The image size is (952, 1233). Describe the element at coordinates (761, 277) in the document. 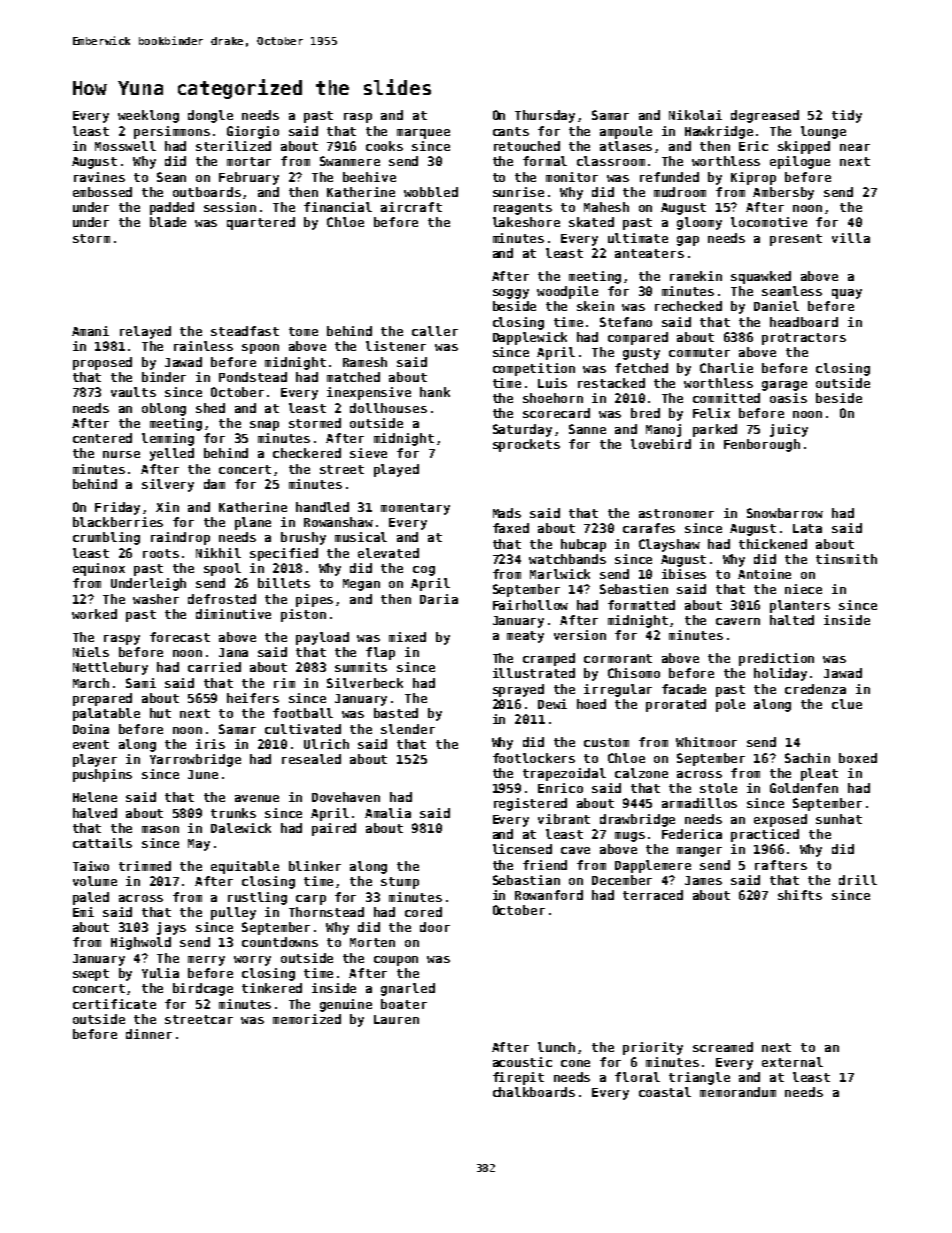

I see `squawked` at that location.
